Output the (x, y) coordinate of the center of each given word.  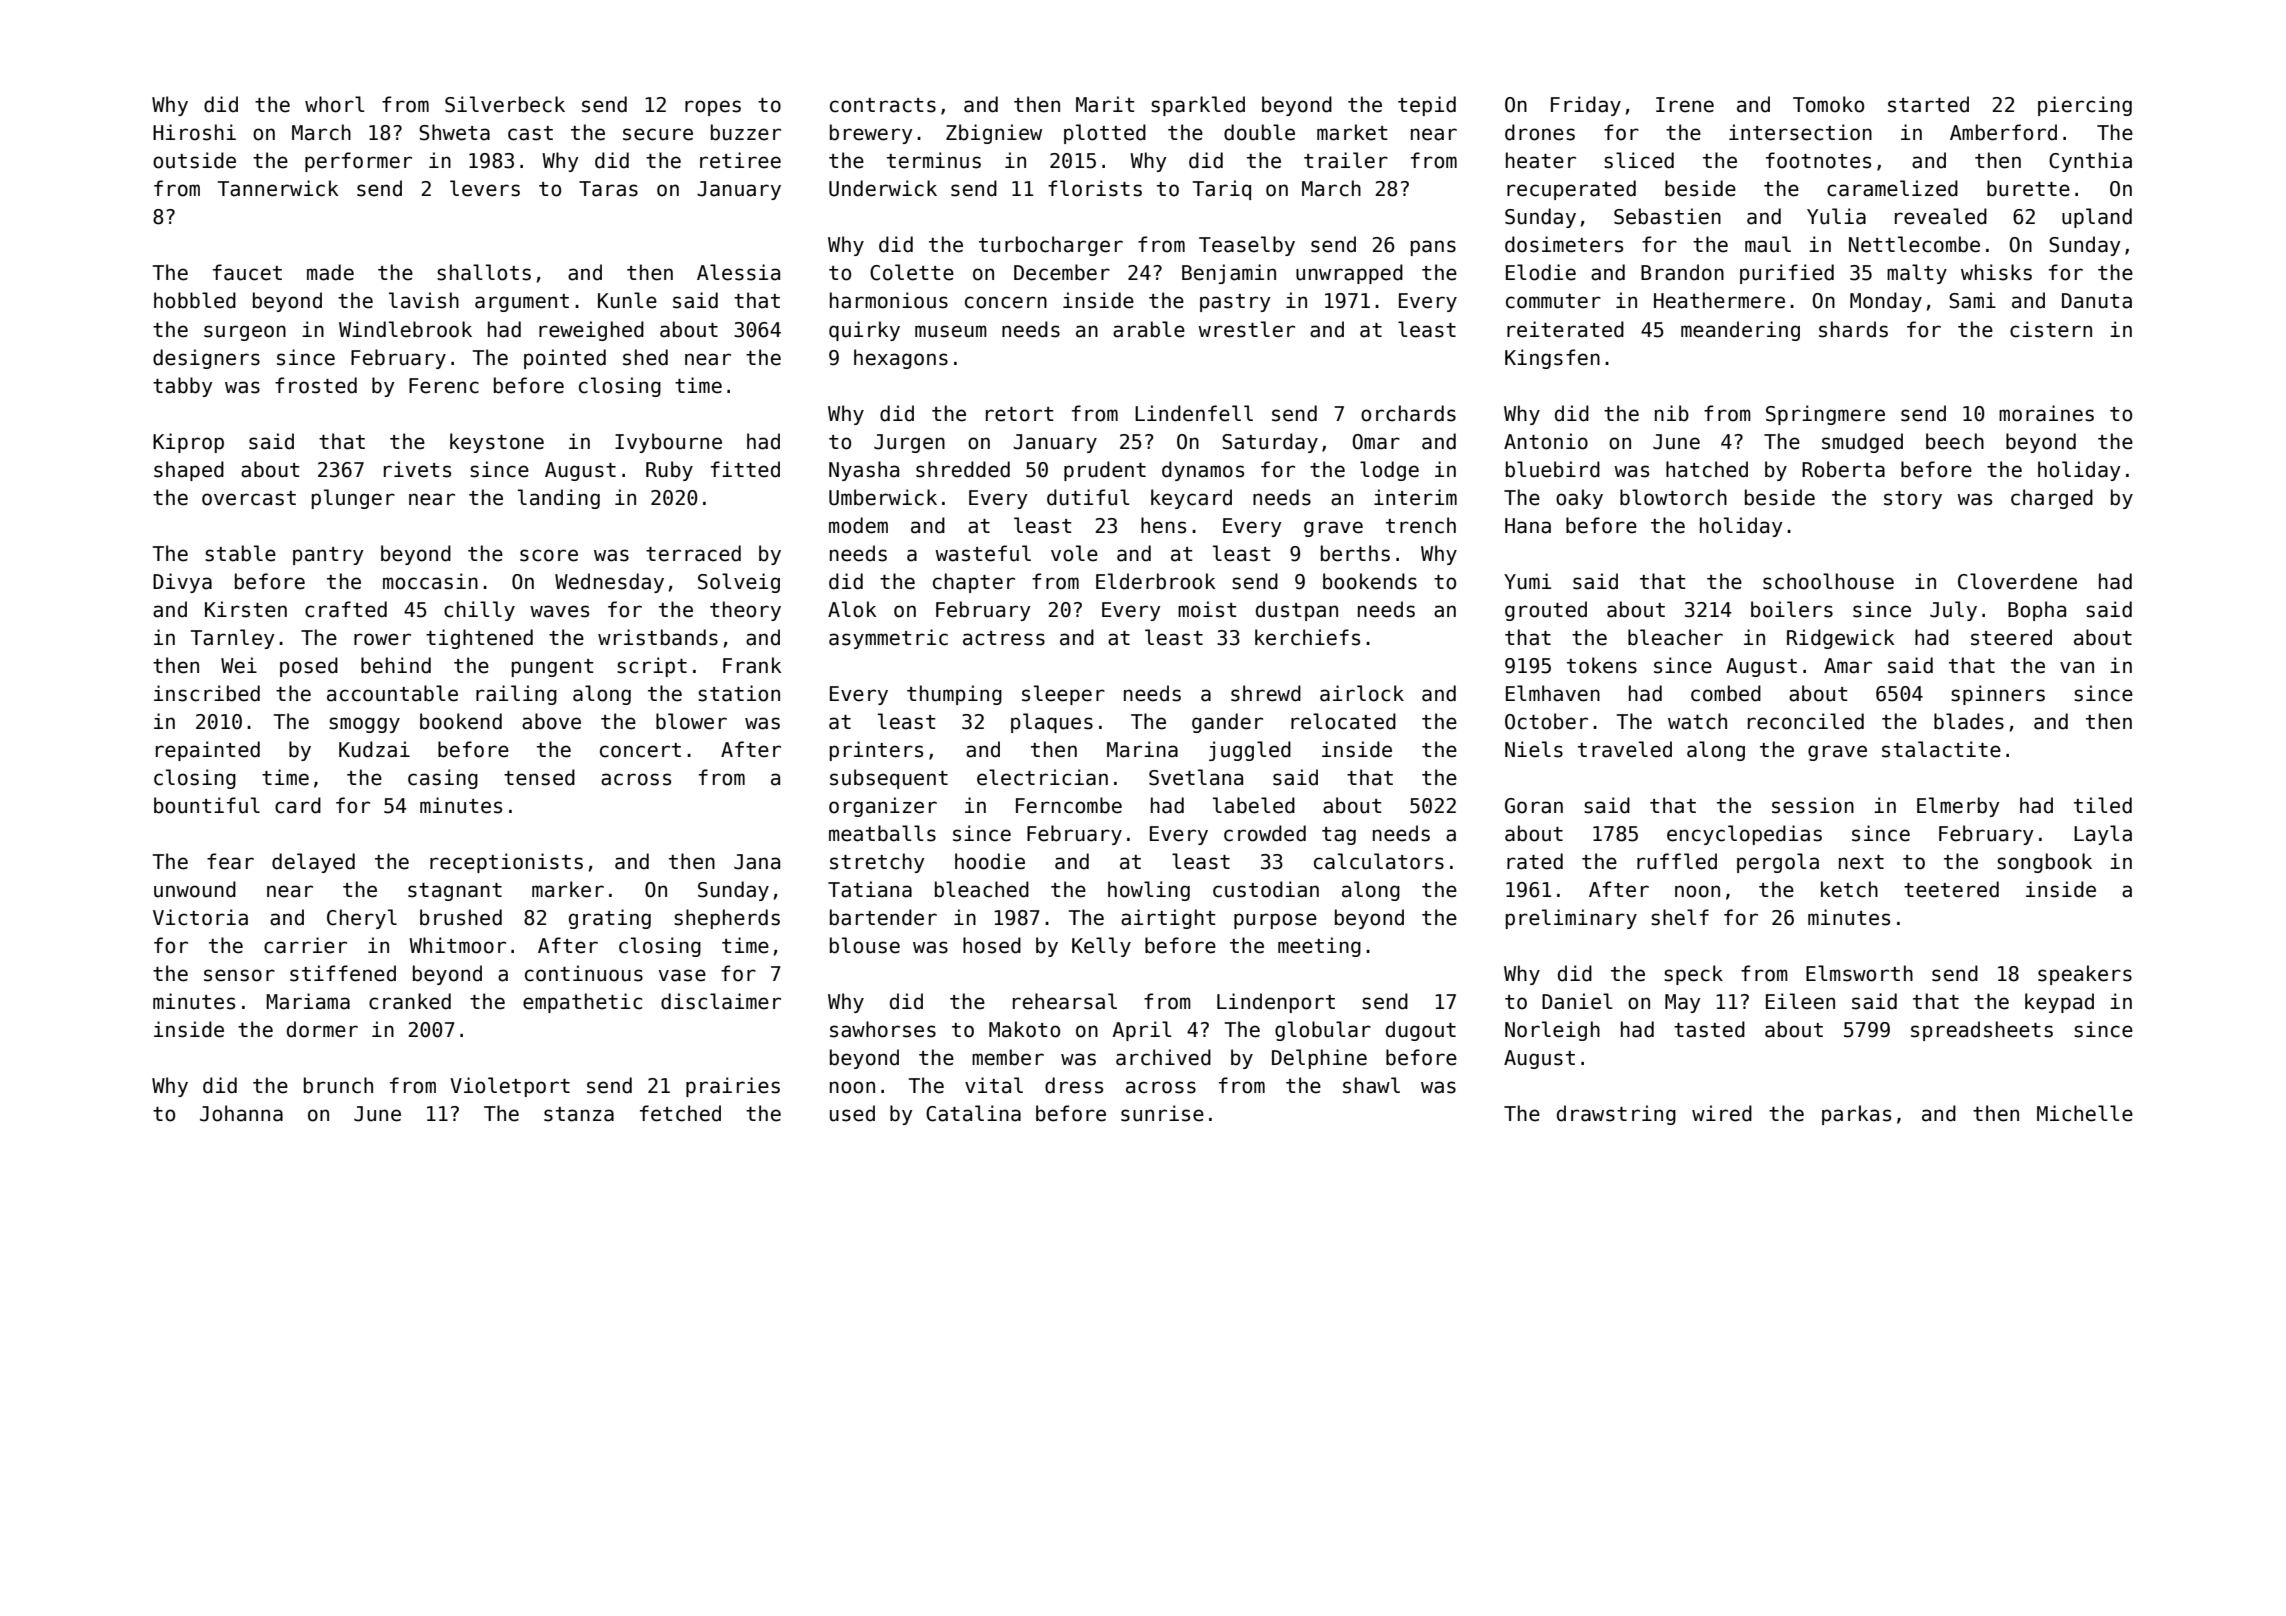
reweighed (591, 331)
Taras (608, 189)
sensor (239, 975)
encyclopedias (1744, 835)
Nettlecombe (1914, 244)
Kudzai (374, 749)
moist (1207, 609)
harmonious (889, 300)
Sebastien (1667, 216)
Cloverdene (2017, 581)
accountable (392, 693)
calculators (1379, 861)
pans (1433, 248)
